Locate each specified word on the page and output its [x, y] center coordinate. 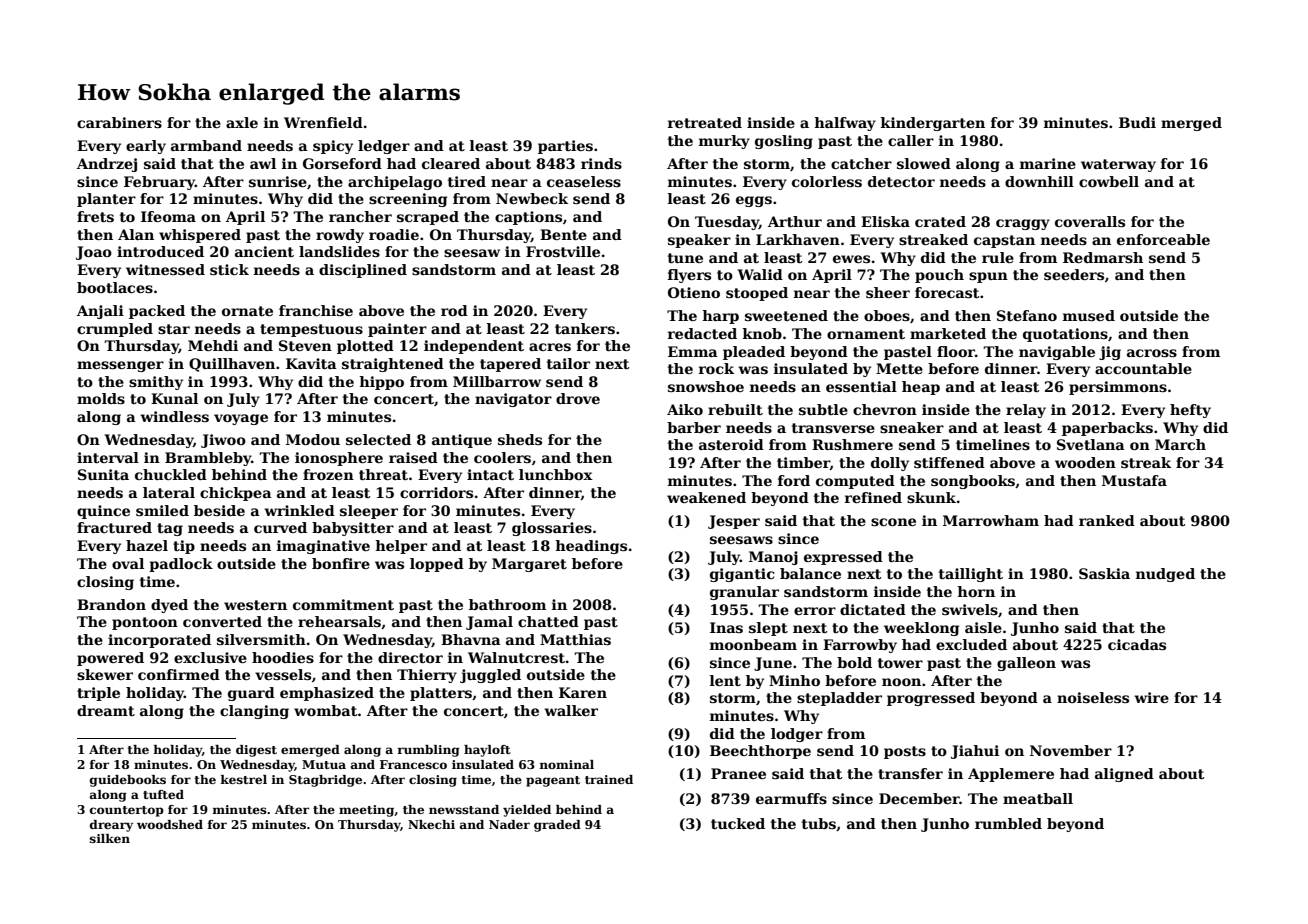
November [1071, 750]
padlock [181, 565]
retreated [705, 122]
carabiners [119, 122]
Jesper [734, 522]
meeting [366, 811]
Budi [1137, 122]
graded [557, 826]
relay [1026, 411]
